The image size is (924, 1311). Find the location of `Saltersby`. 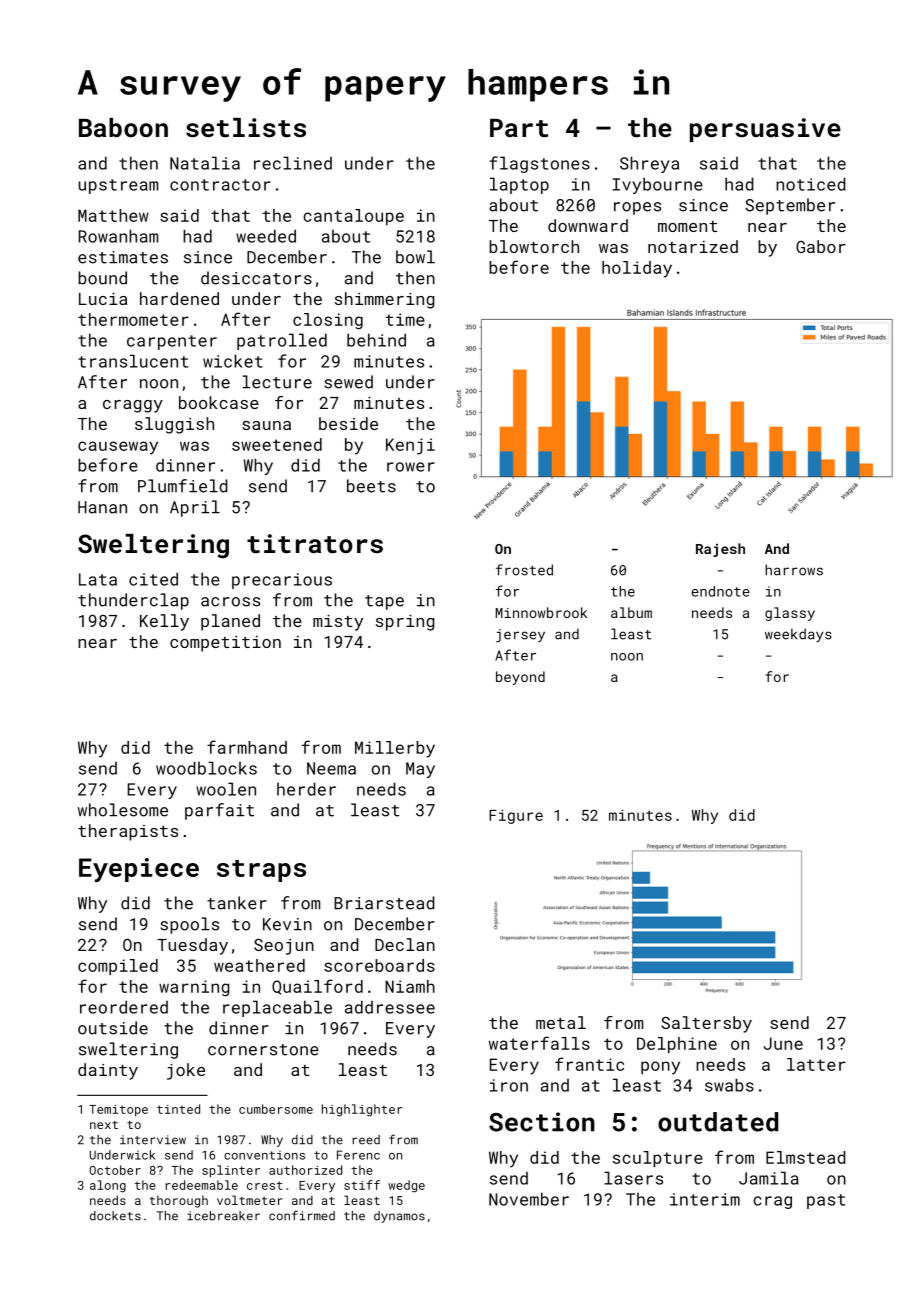

Saltersby is located at coordinates (706, 1024).
